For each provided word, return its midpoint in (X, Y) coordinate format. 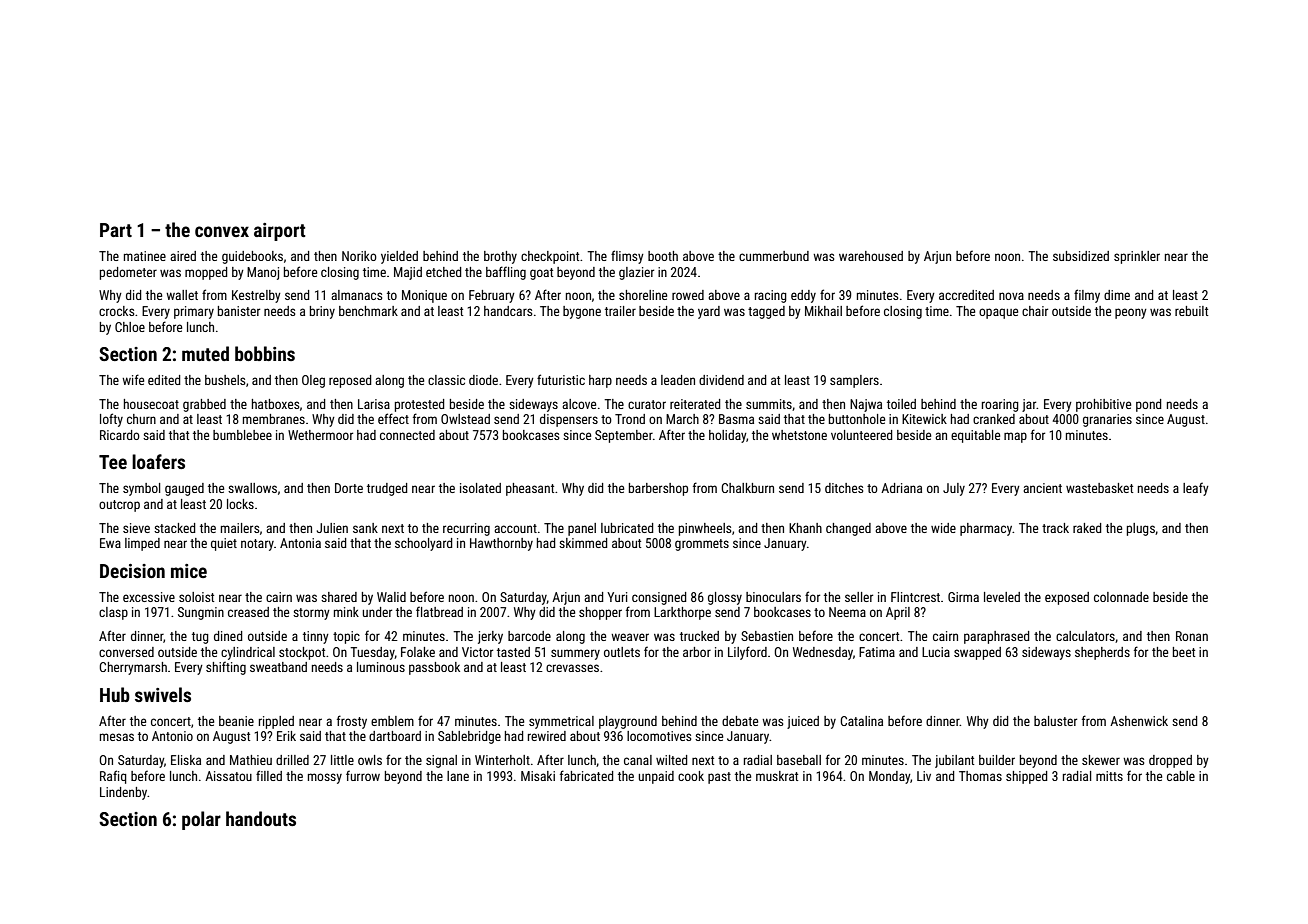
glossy (725, 598)
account (515, 528)
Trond (630, 419)
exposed (1067, 598)
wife (133, 379)
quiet (224, 544)
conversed (126, 652)
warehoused (871, 256)
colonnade (1121, 597)
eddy (803, 296)
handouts (261, 818)
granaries (1107, 420)
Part (116, 230)
